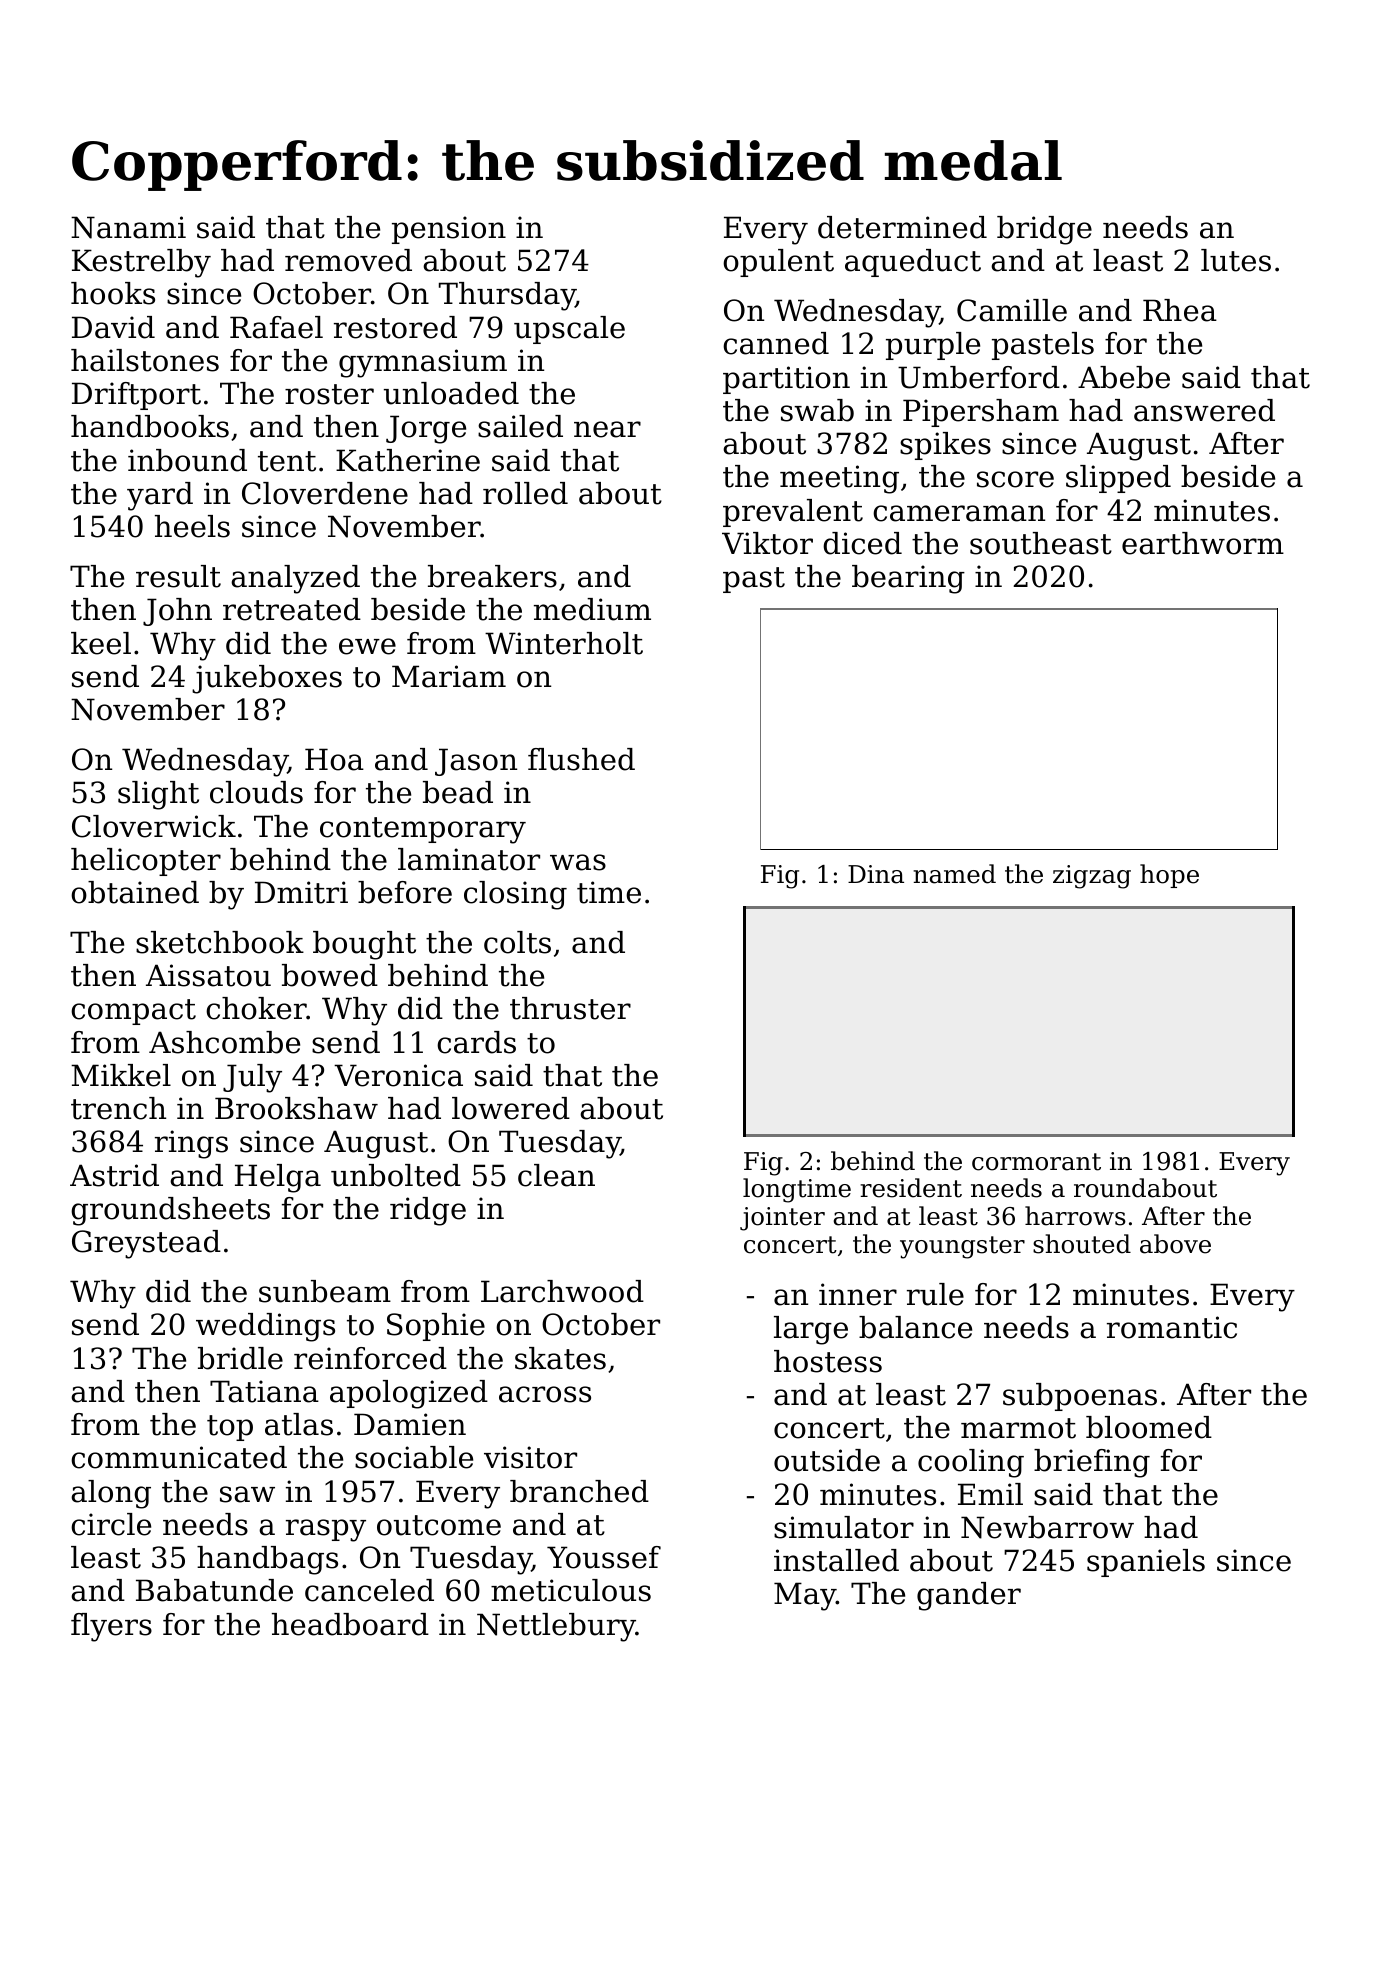 The height and width of the document is (1969, 1386). Describe the element at coordinates (1236, 260) in the document. I see `lutes` at that location.
